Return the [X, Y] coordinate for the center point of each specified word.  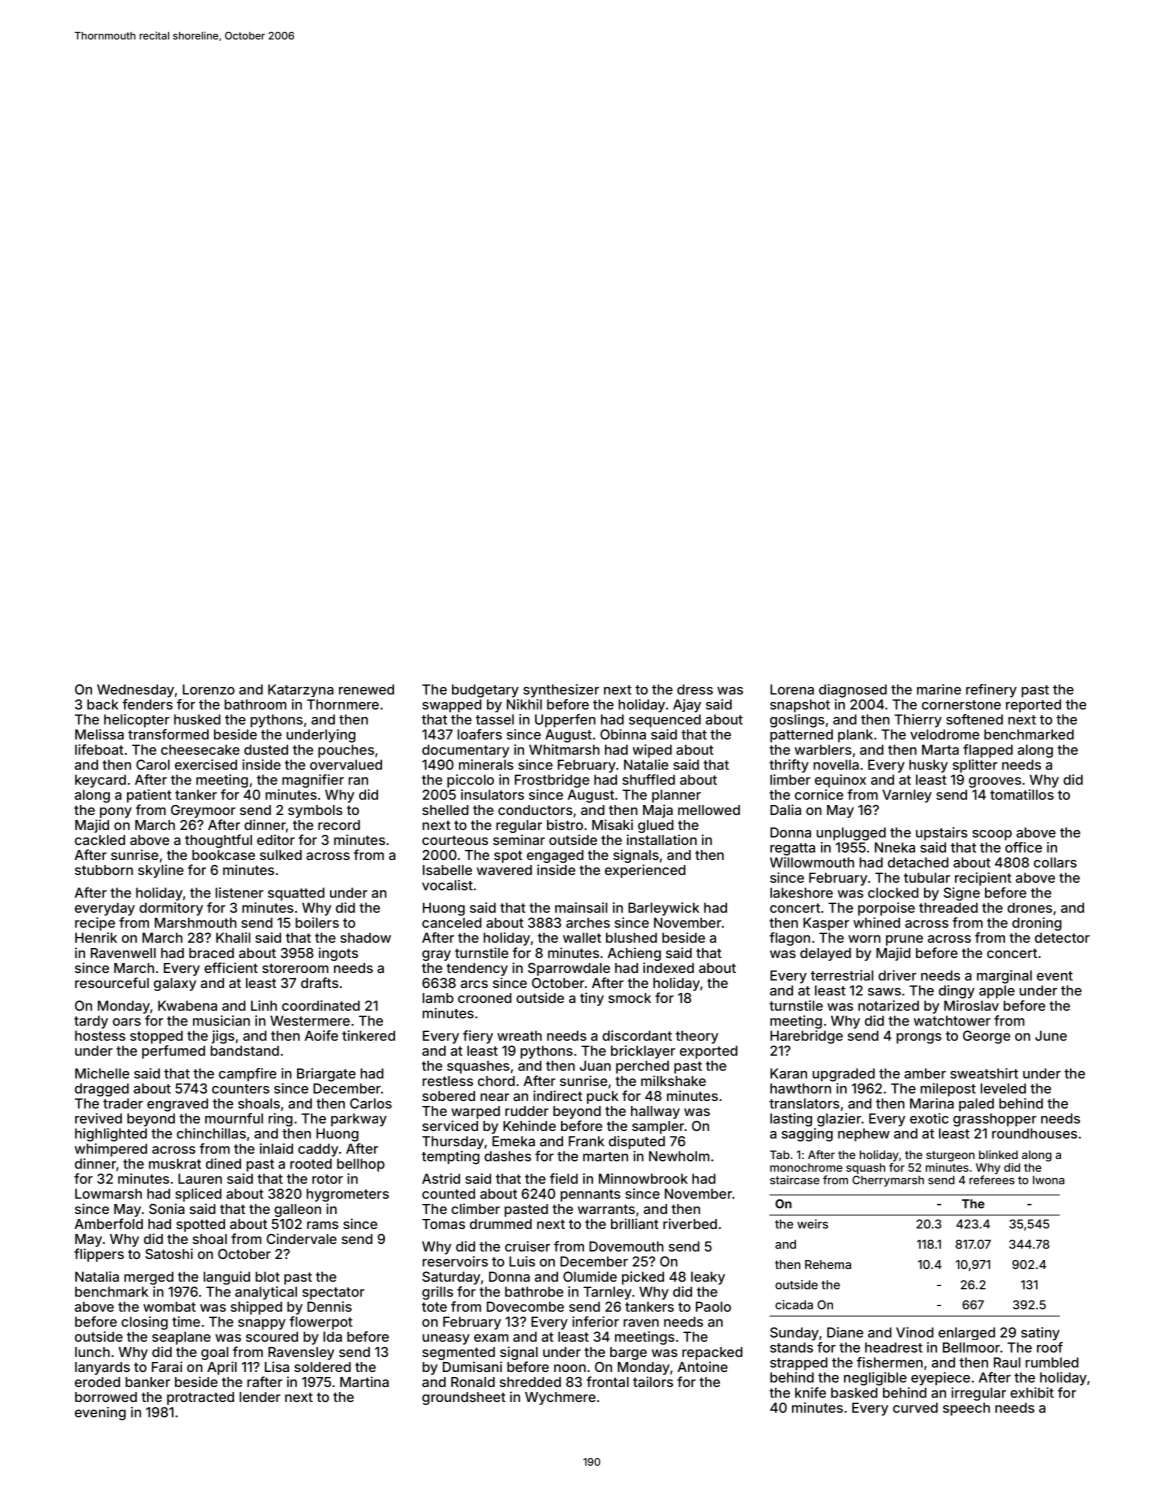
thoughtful [218, 841]
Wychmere [560, 1398]
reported [1033, 705]
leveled [1003, 1088]
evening [100, 1413]
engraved [177, 1105]
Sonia [167, 1208]
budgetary [485, 691]
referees [992, 1180]
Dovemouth [626, 1246]
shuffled [648, 779]
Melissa [99, 734]
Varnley [907, 796]
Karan [788, 1073]
